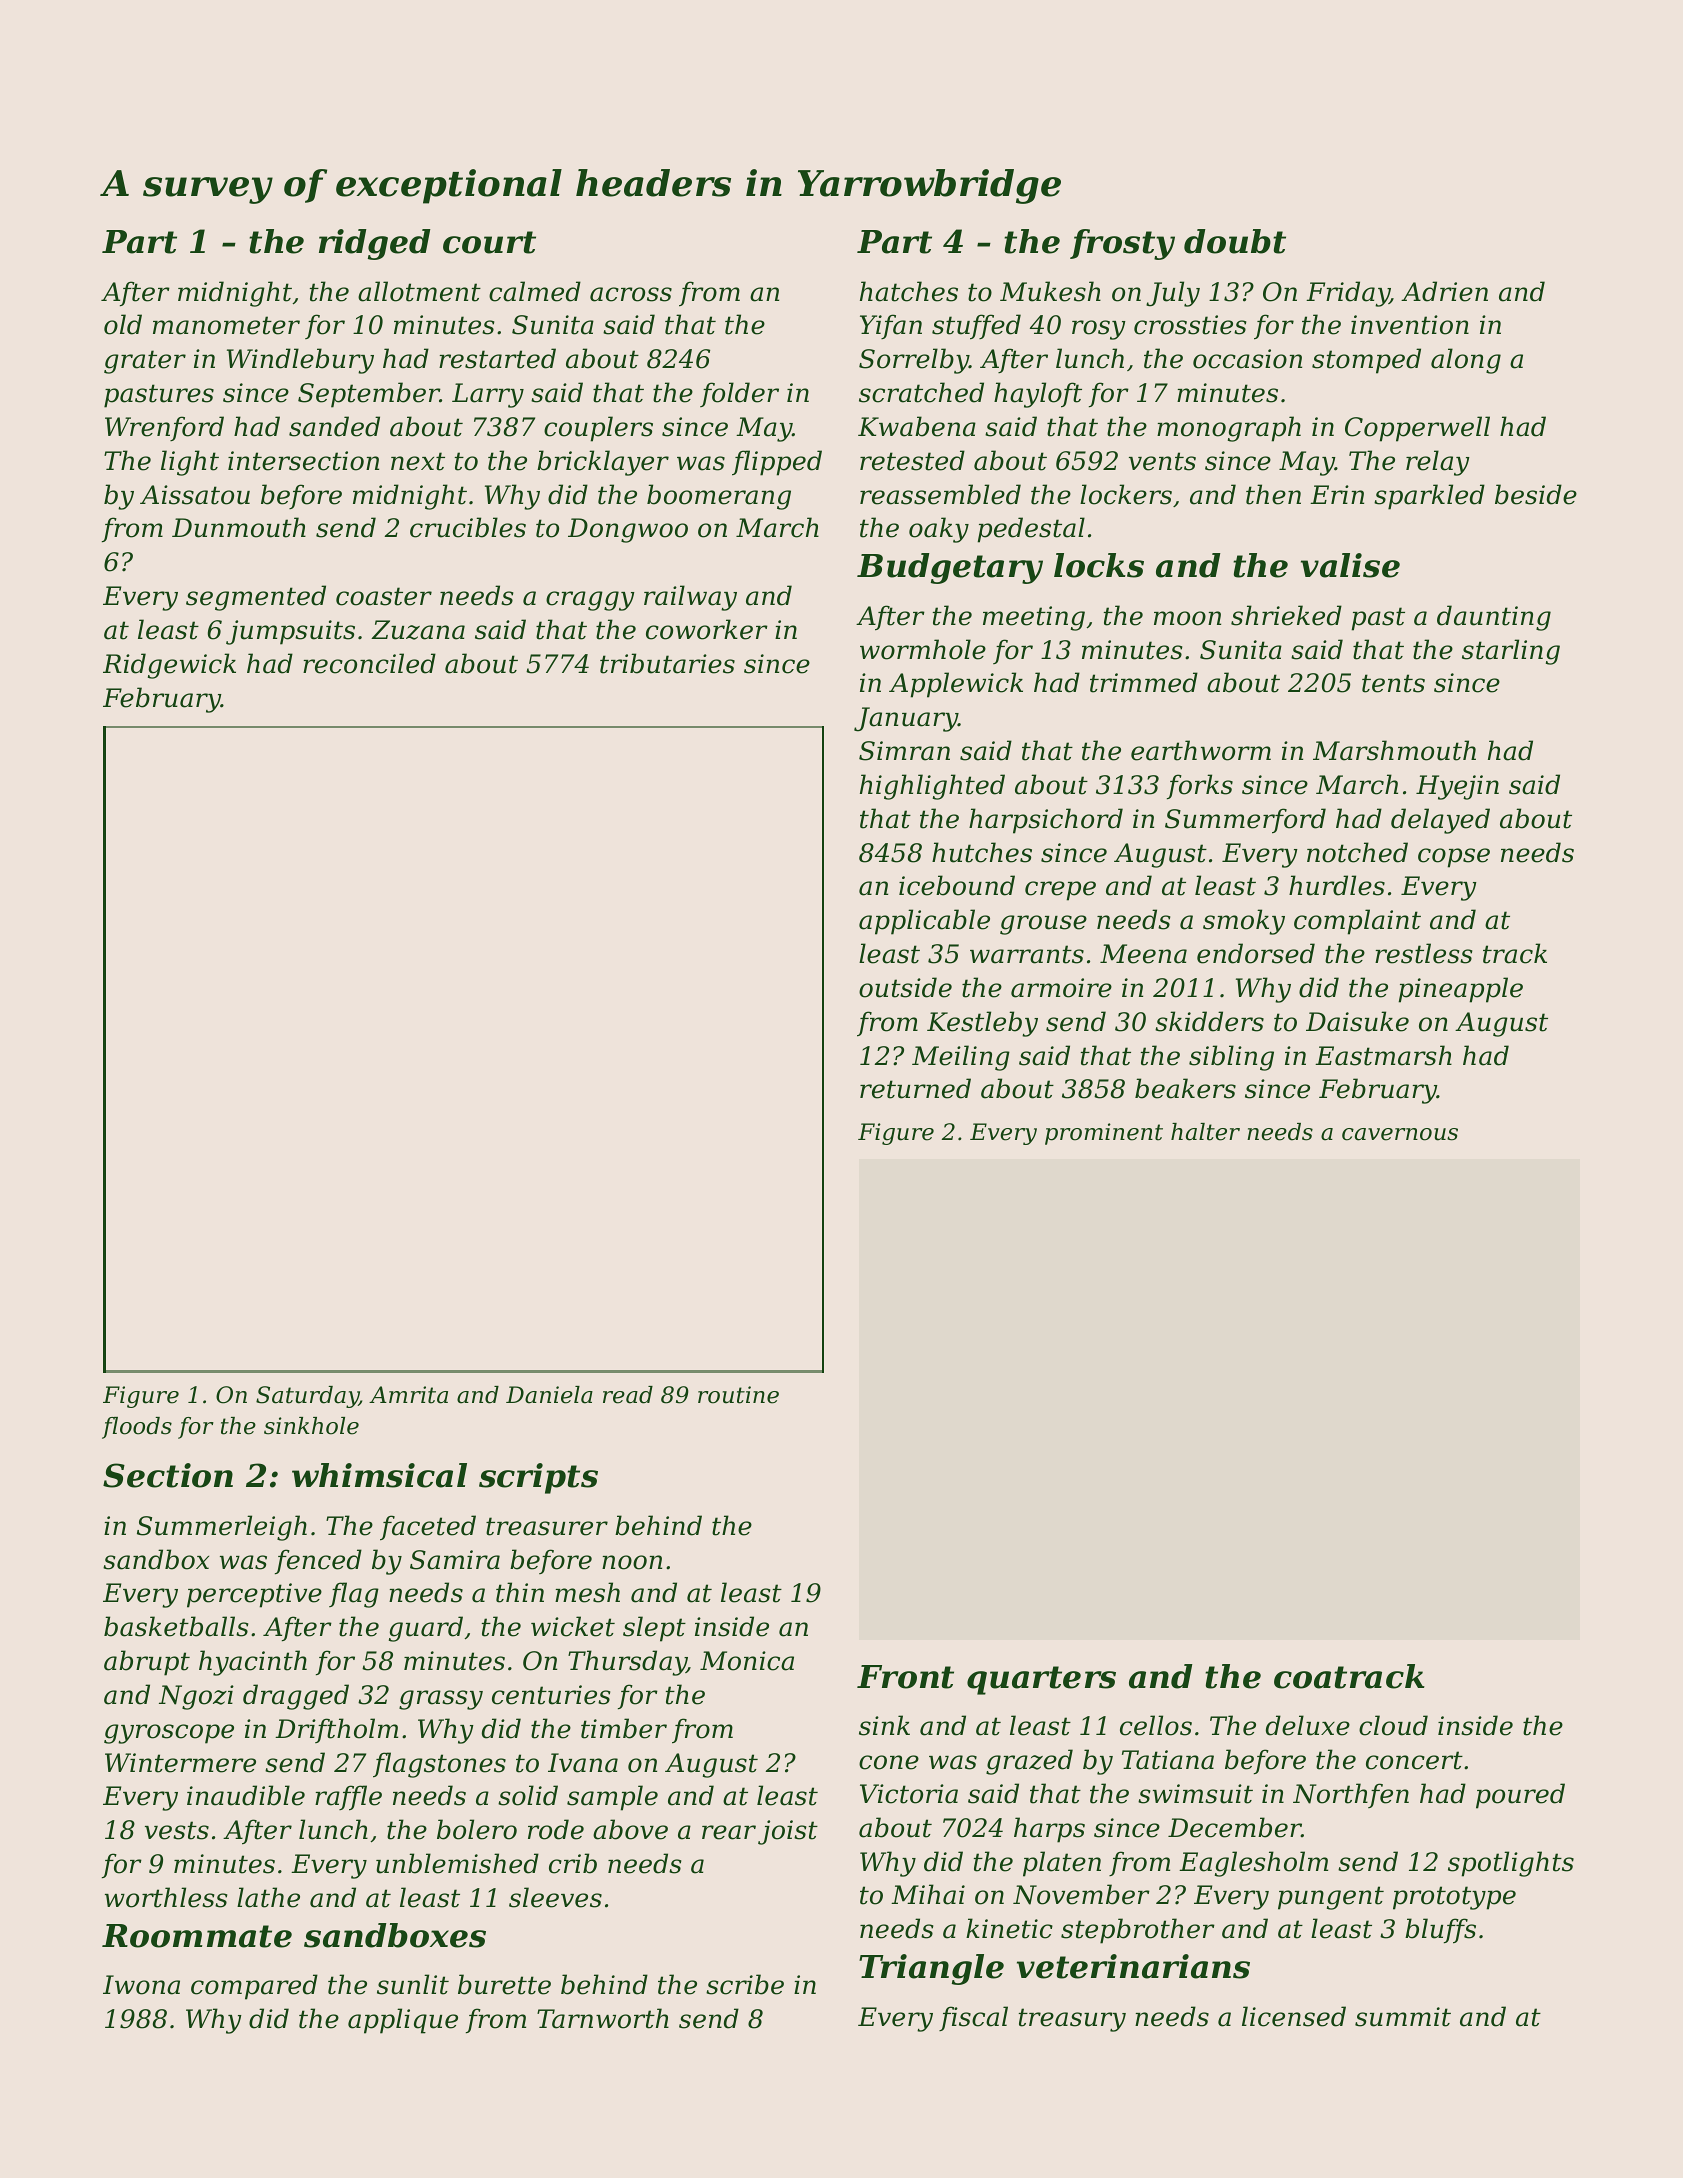  Describe the element at coordinates (1394, 750) in the screenshot. I see `Marshmouth` at that location.
